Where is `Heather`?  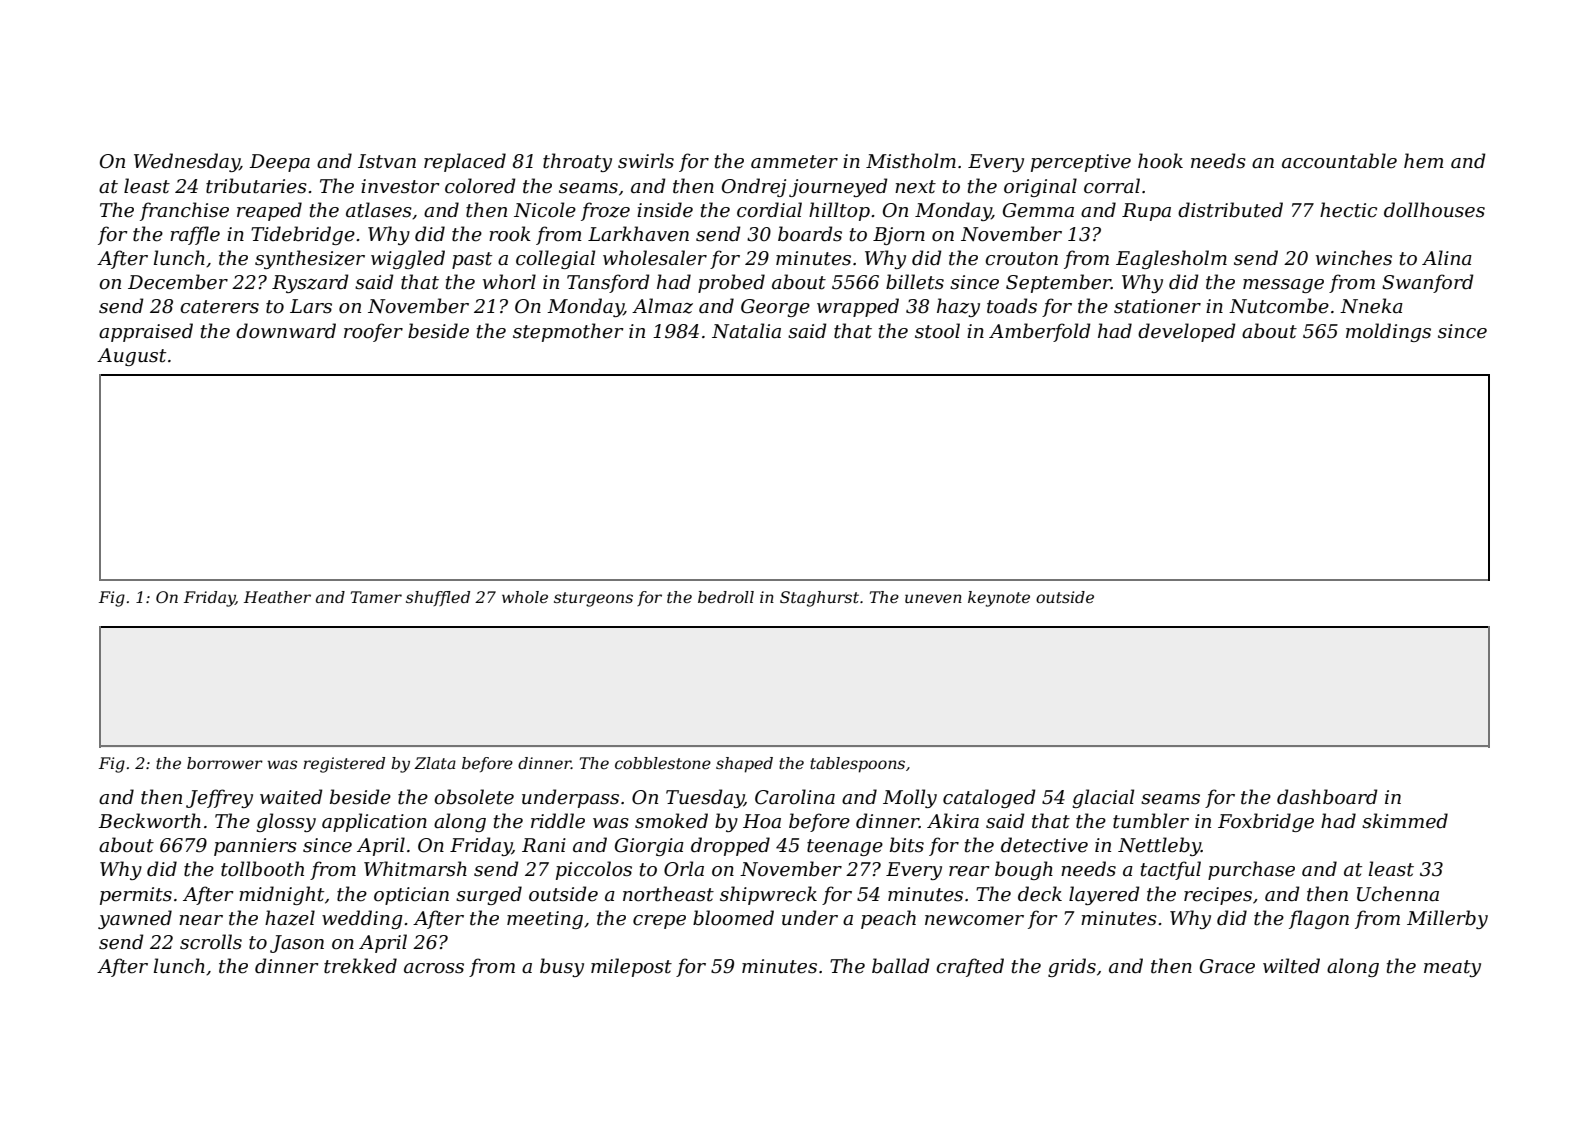
Heather is located at coordinates (277, 597).
